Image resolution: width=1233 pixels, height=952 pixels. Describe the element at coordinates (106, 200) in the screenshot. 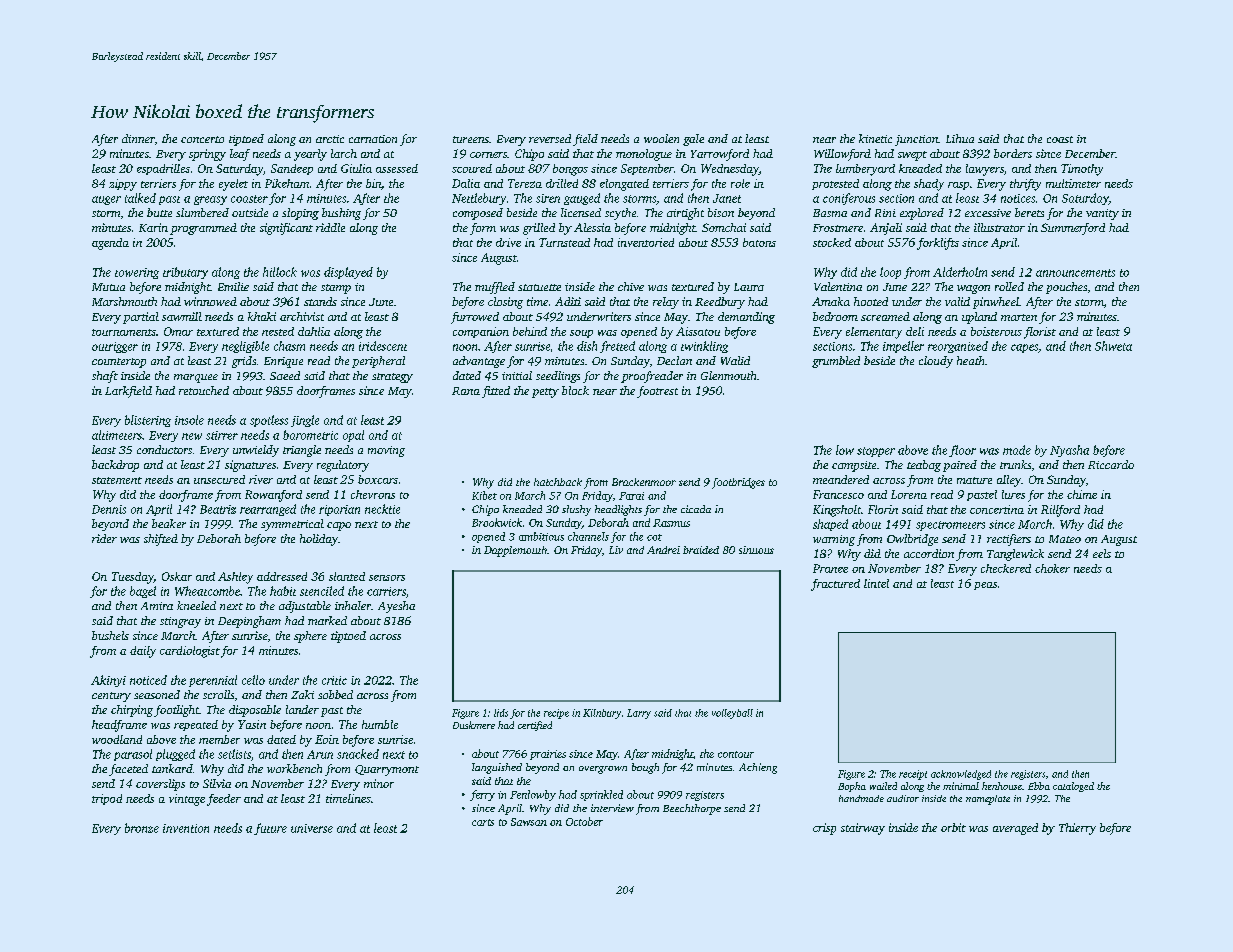

I see `auger` at that location.
